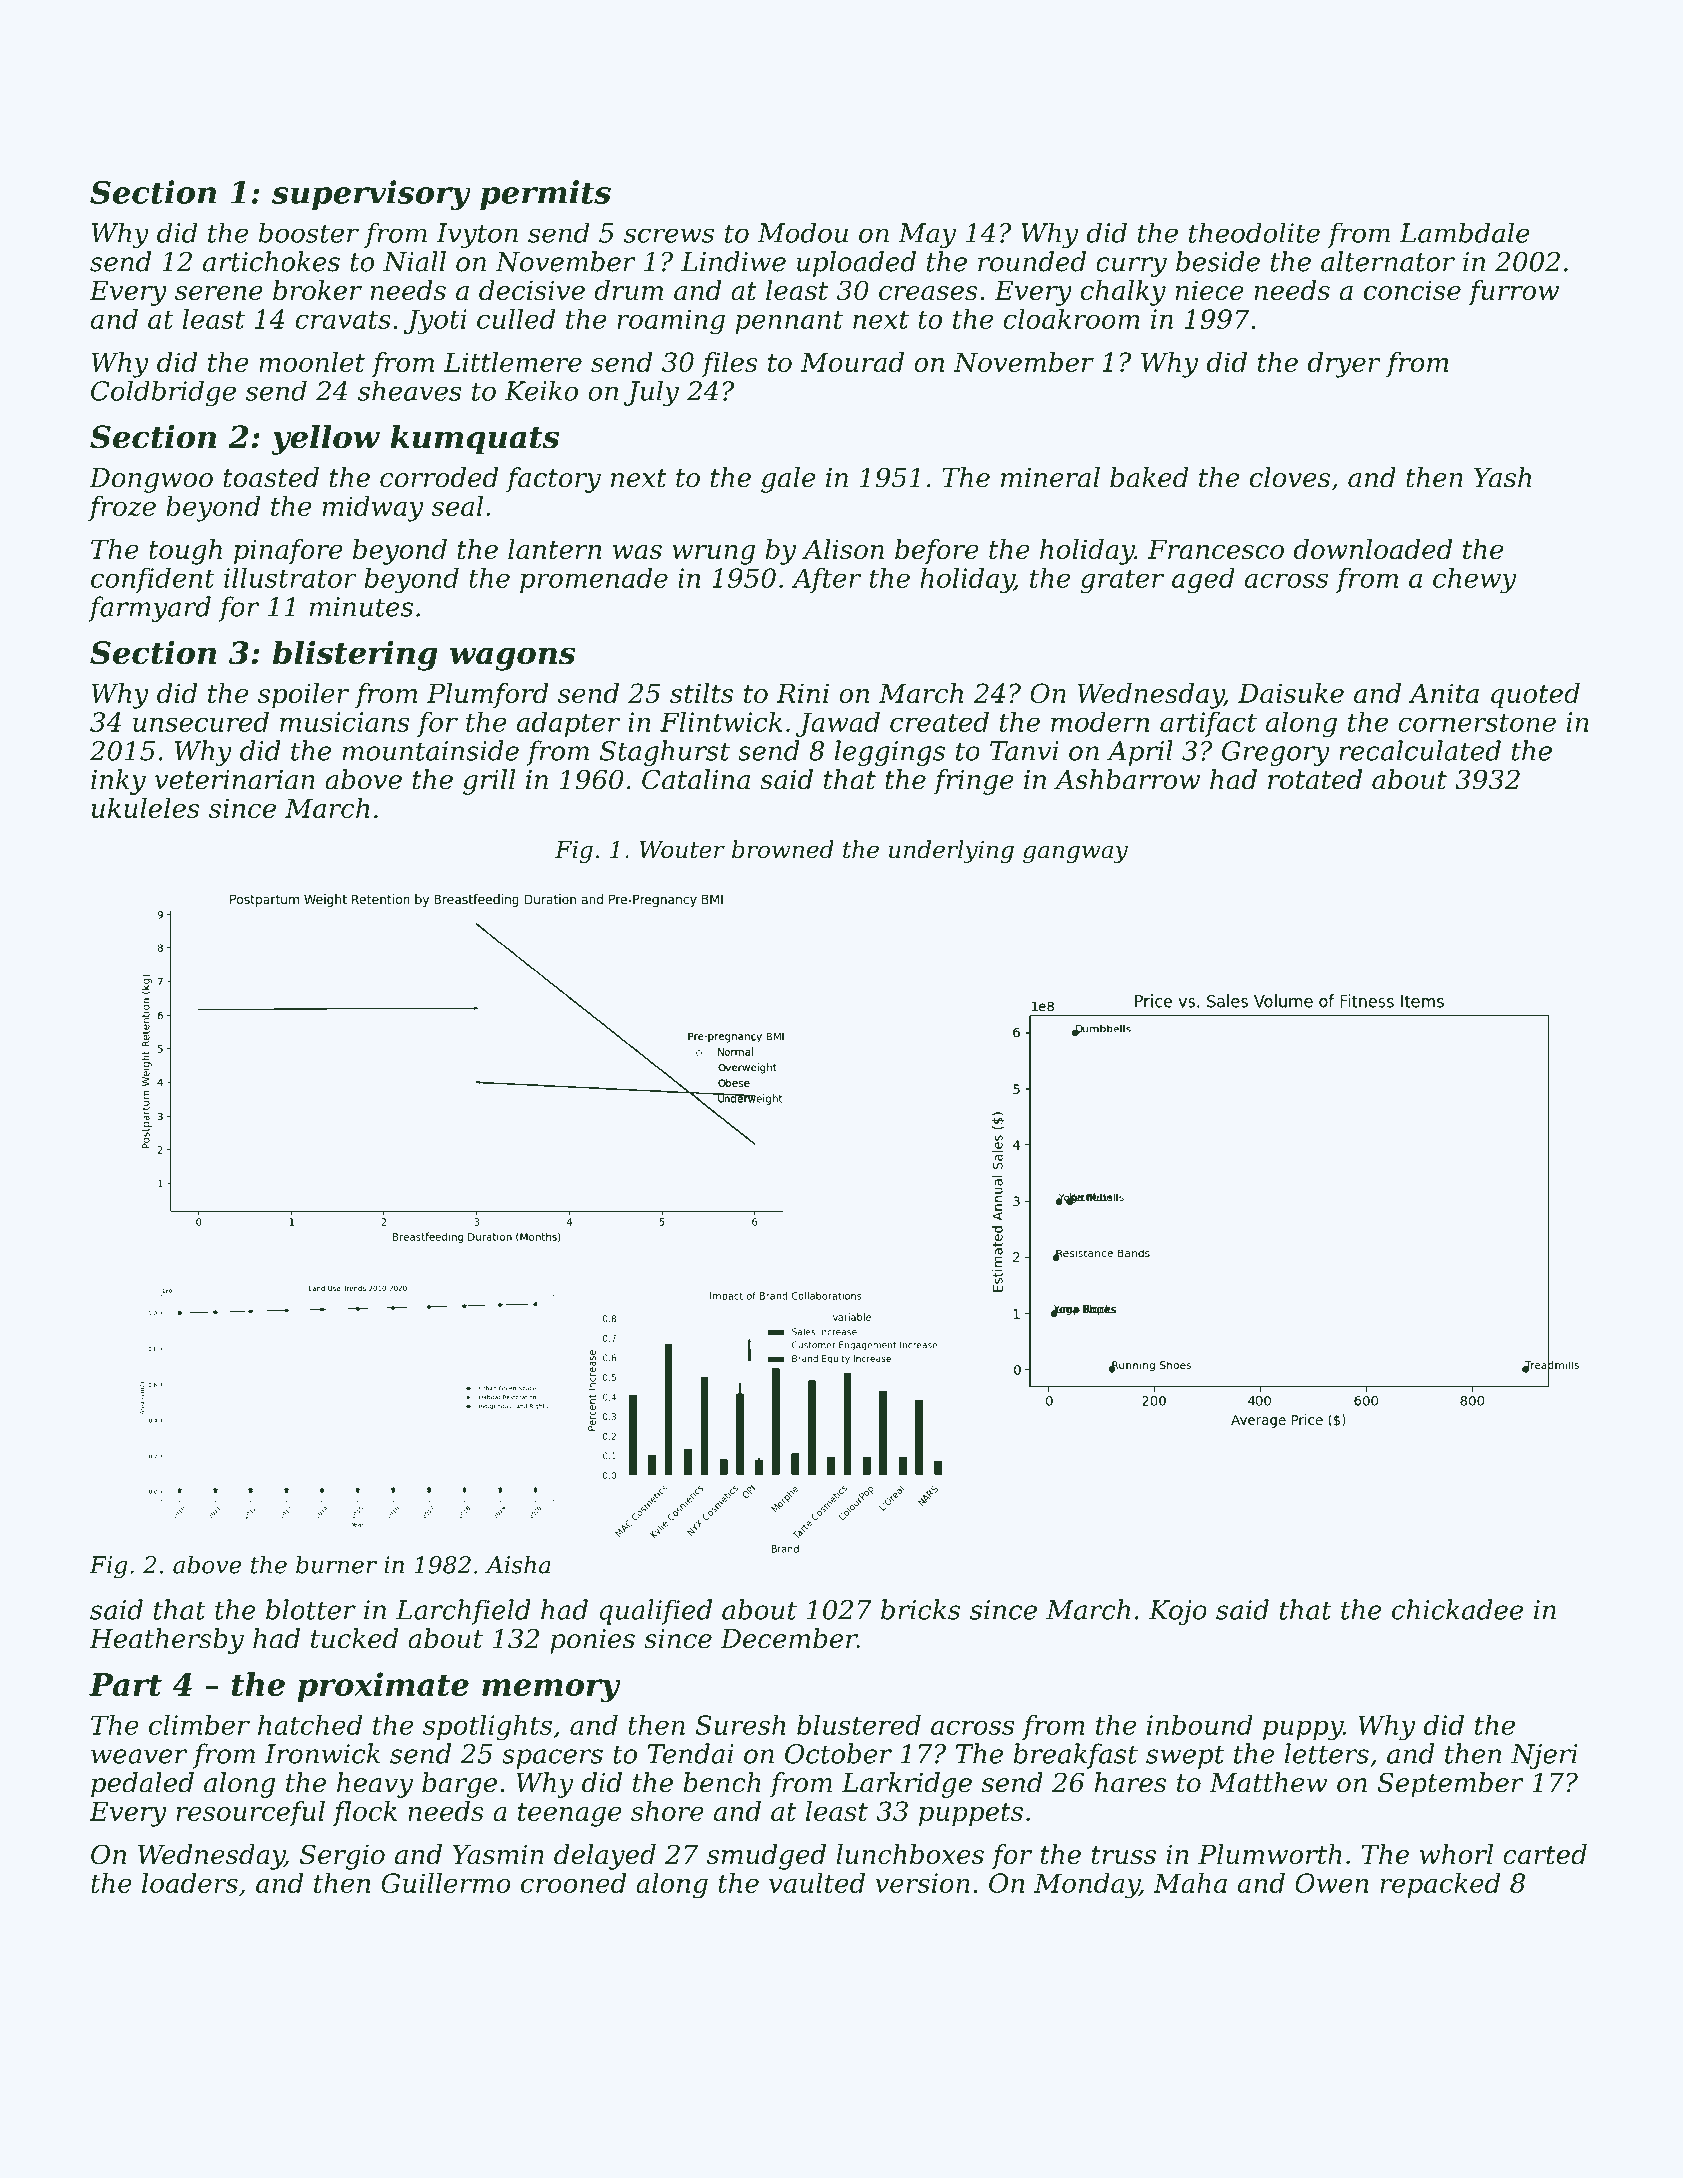 This document has height=2178, width=1683. What do you see at coordinates (1315, 779) in the document?
I see `rotated` at bounding box center [1315, 779].
